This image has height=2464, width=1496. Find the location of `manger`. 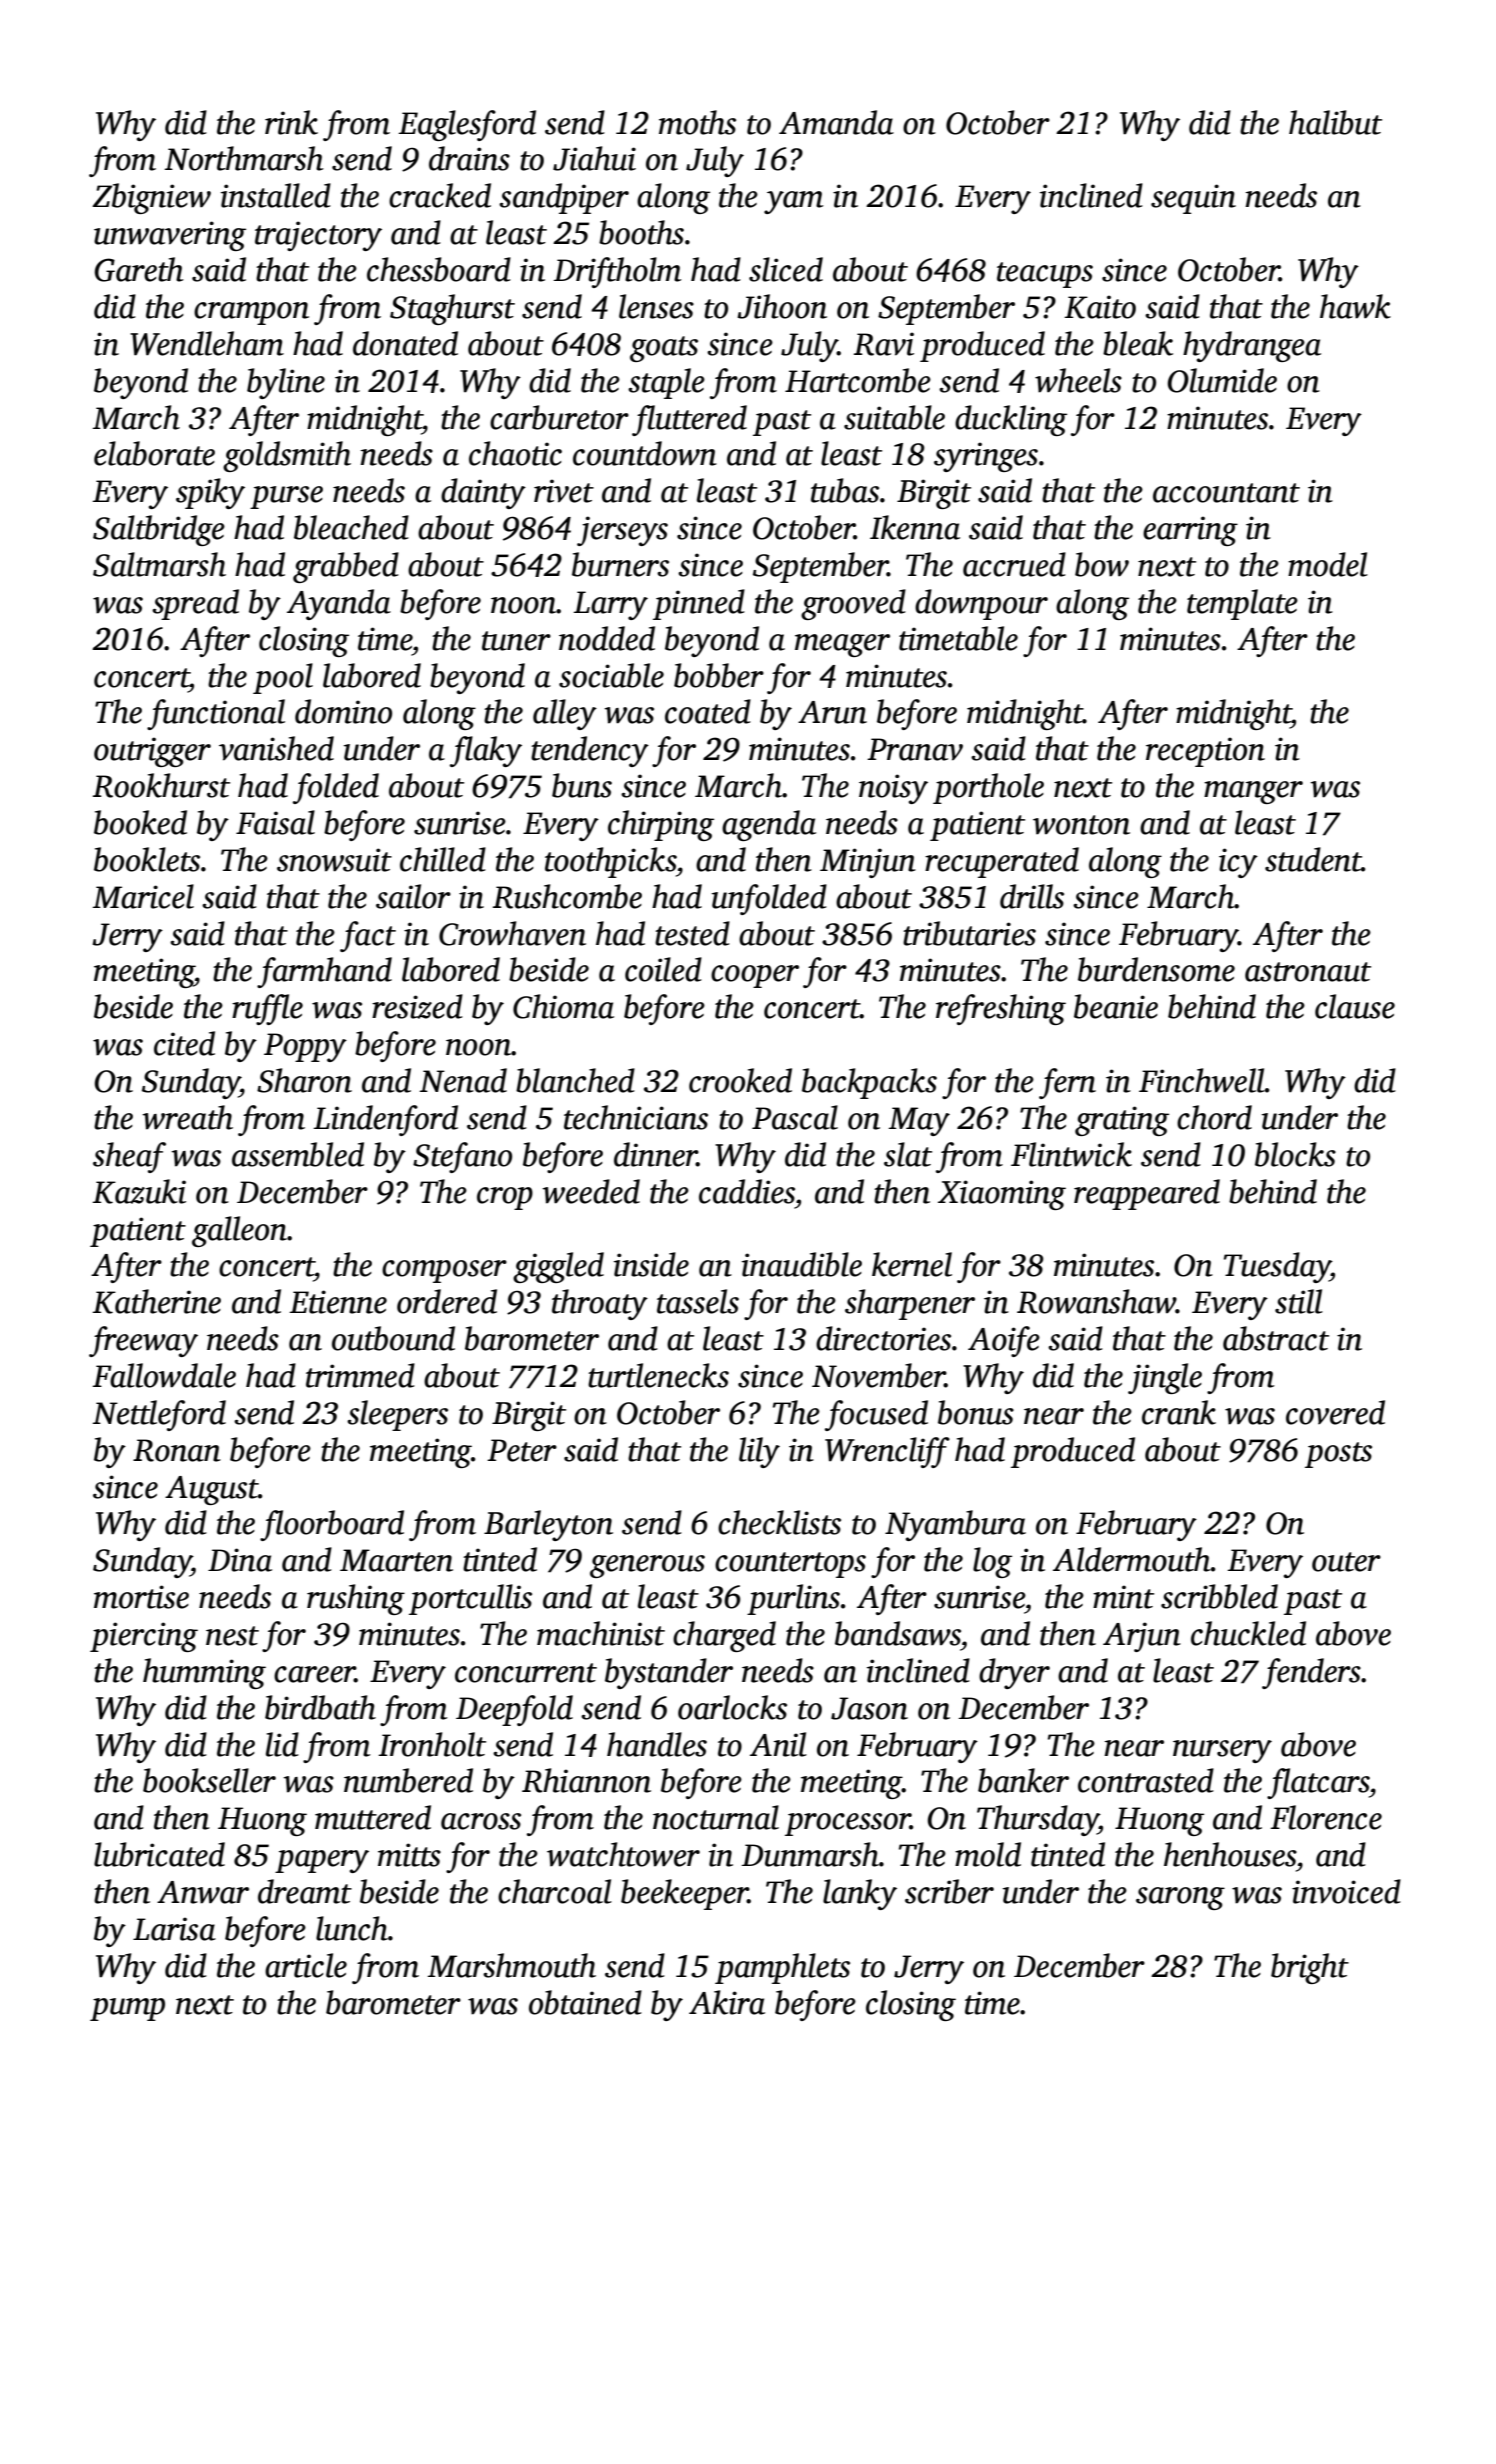

manger is located at coordinates (1253, 792).
